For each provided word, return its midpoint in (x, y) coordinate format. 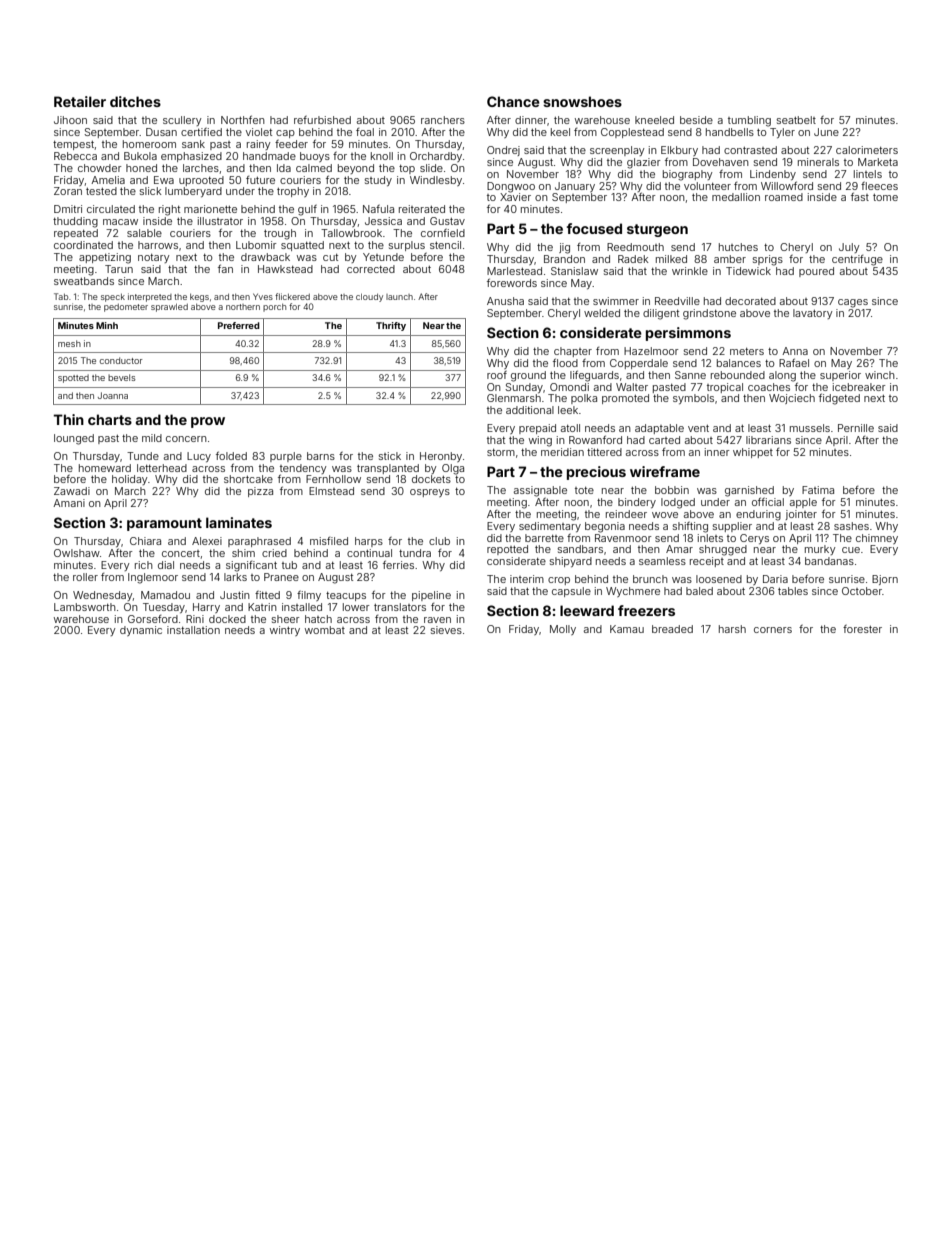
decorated (750, 301)
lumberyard (193, 192)
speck (113, 298)
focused (594, 228)
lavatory (813, 314)
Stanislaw (574, 271)
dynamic (141, 631)
